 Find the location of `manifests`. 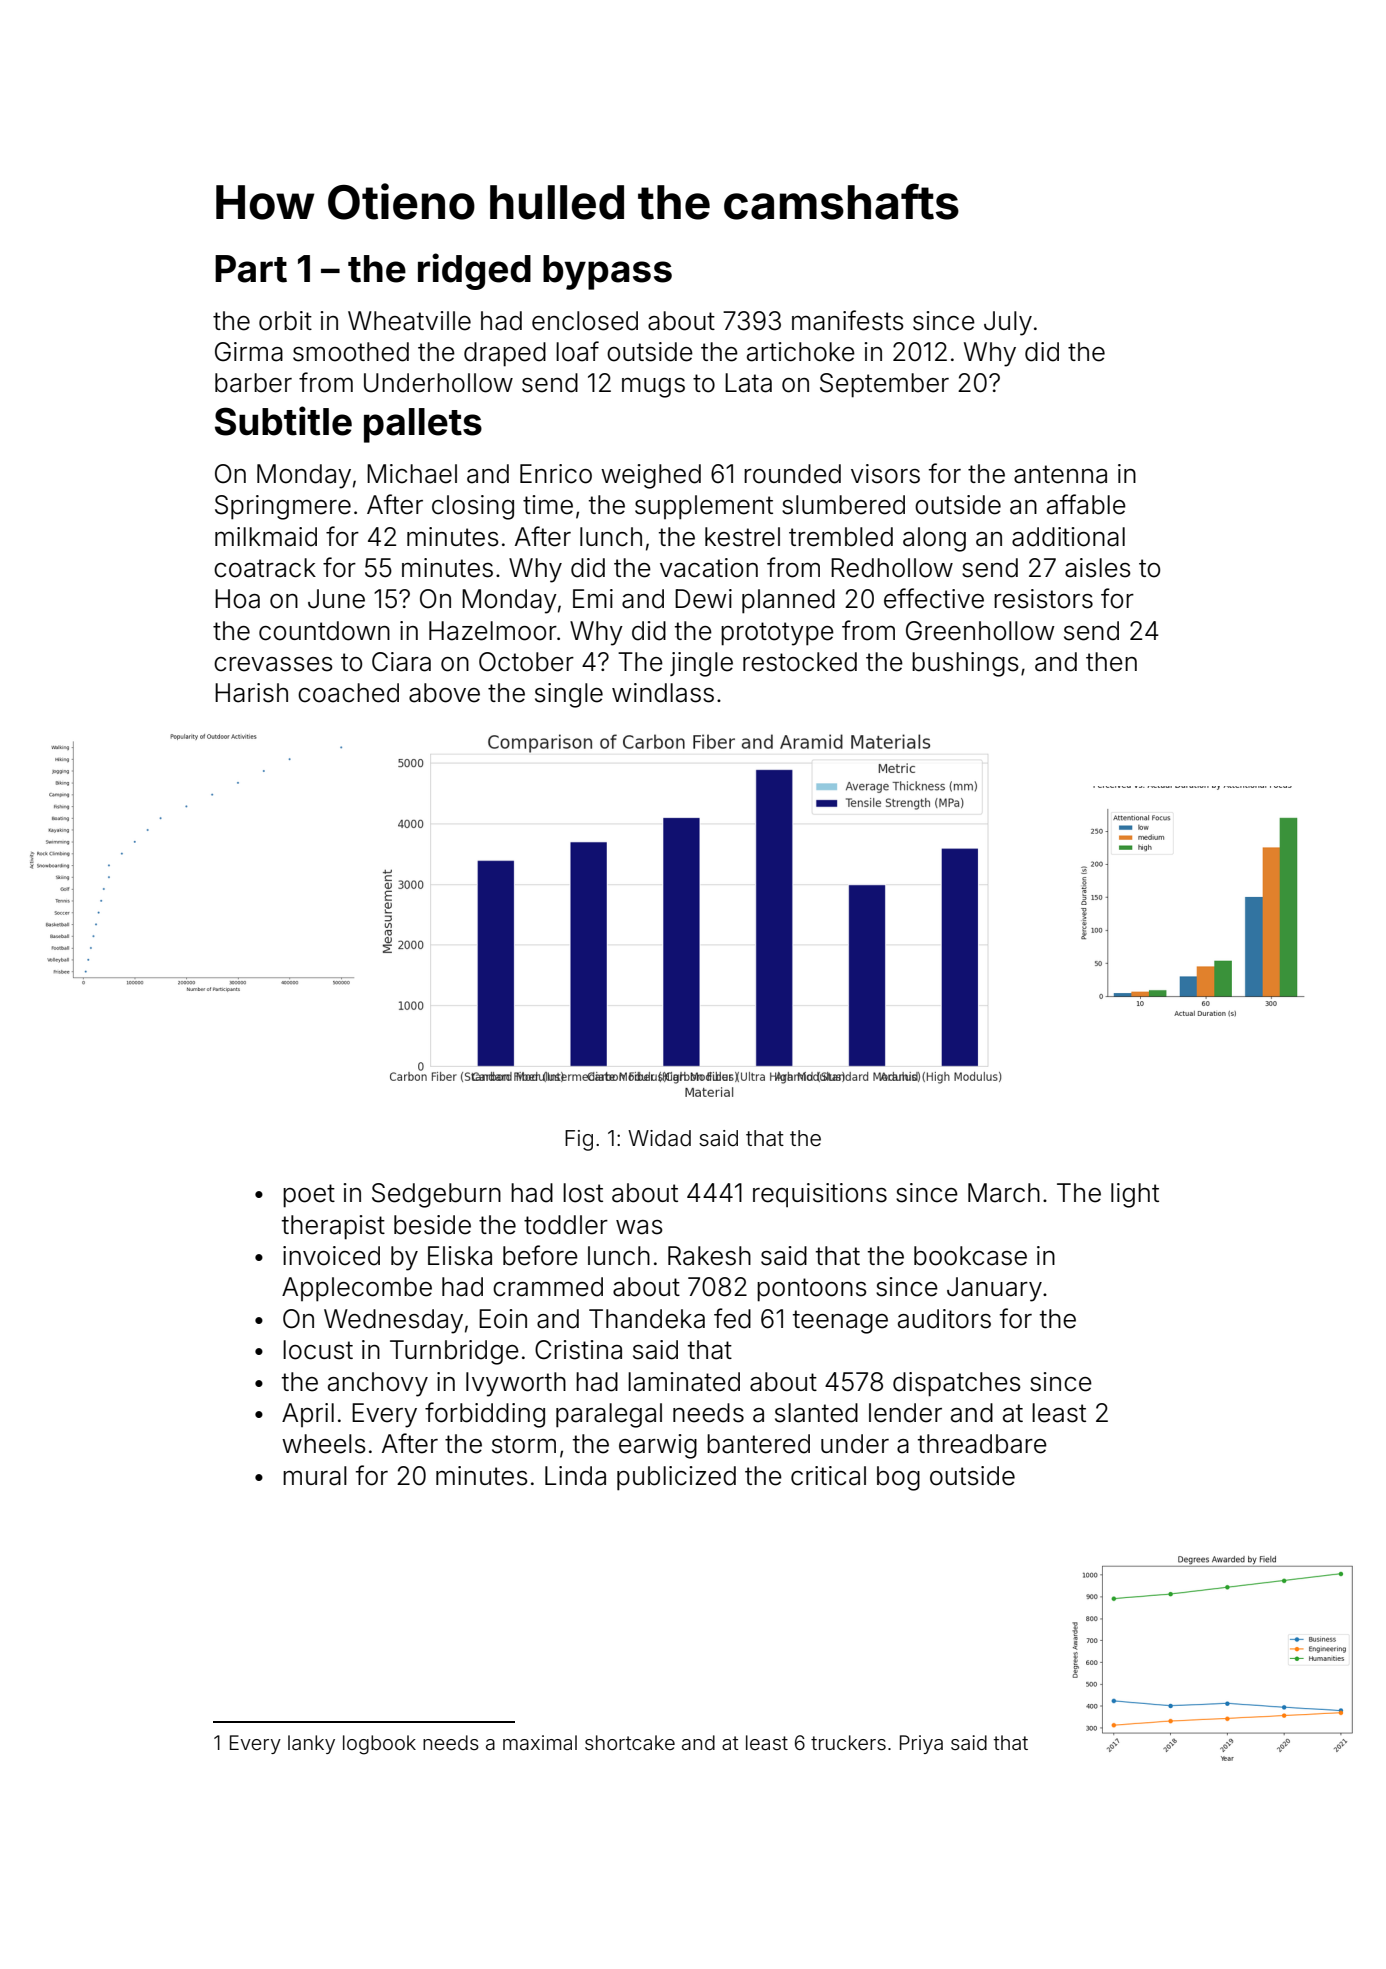

manifests is located at coordinates (848, 320).
